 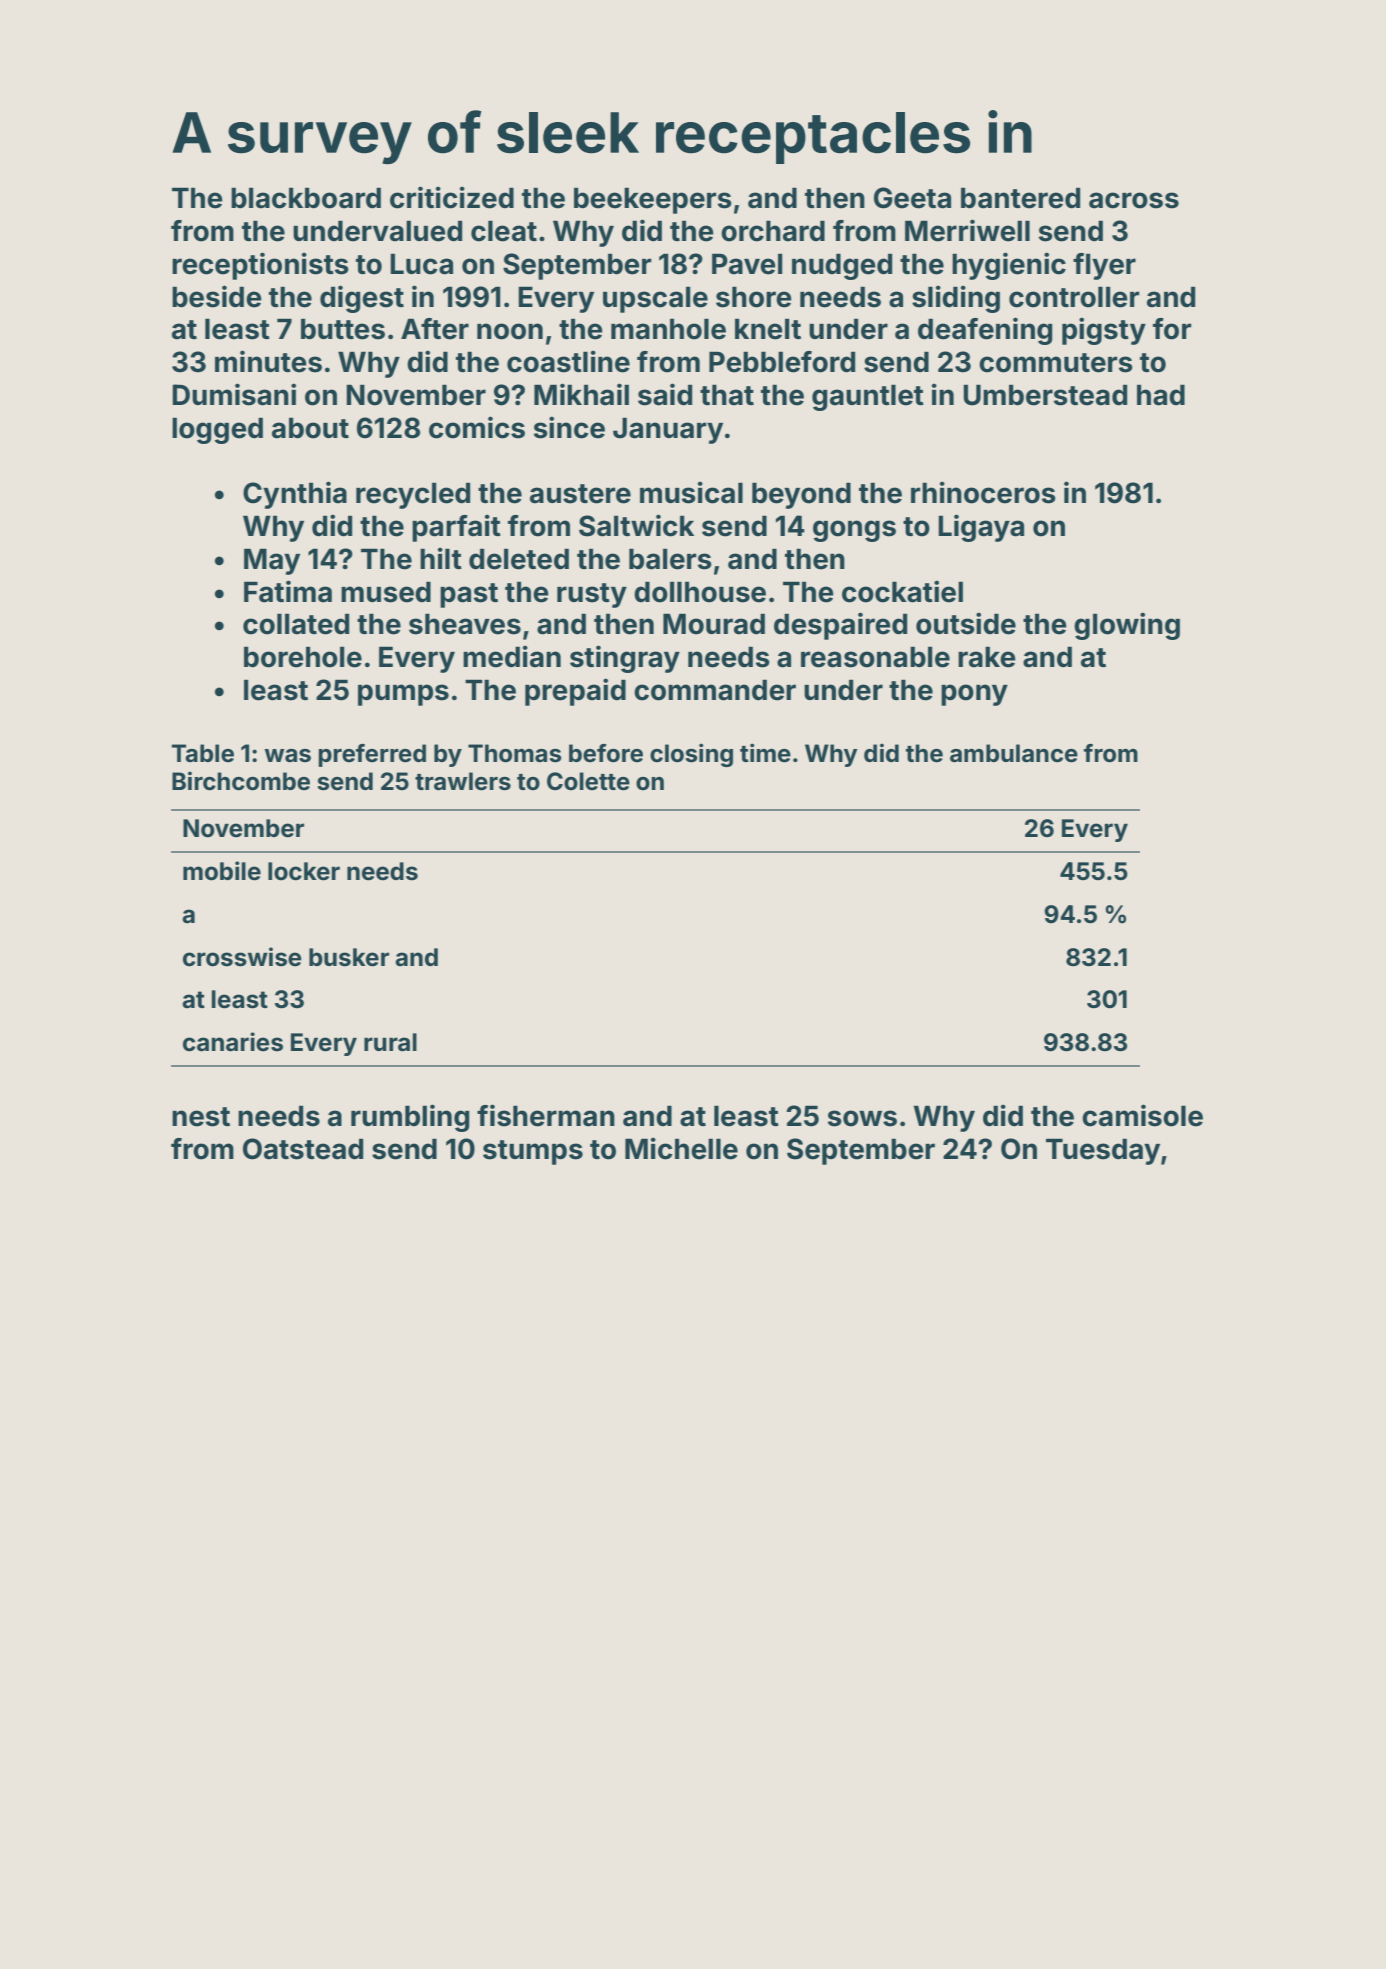 I want to click on glowing, so click(x=1127, y=626).
